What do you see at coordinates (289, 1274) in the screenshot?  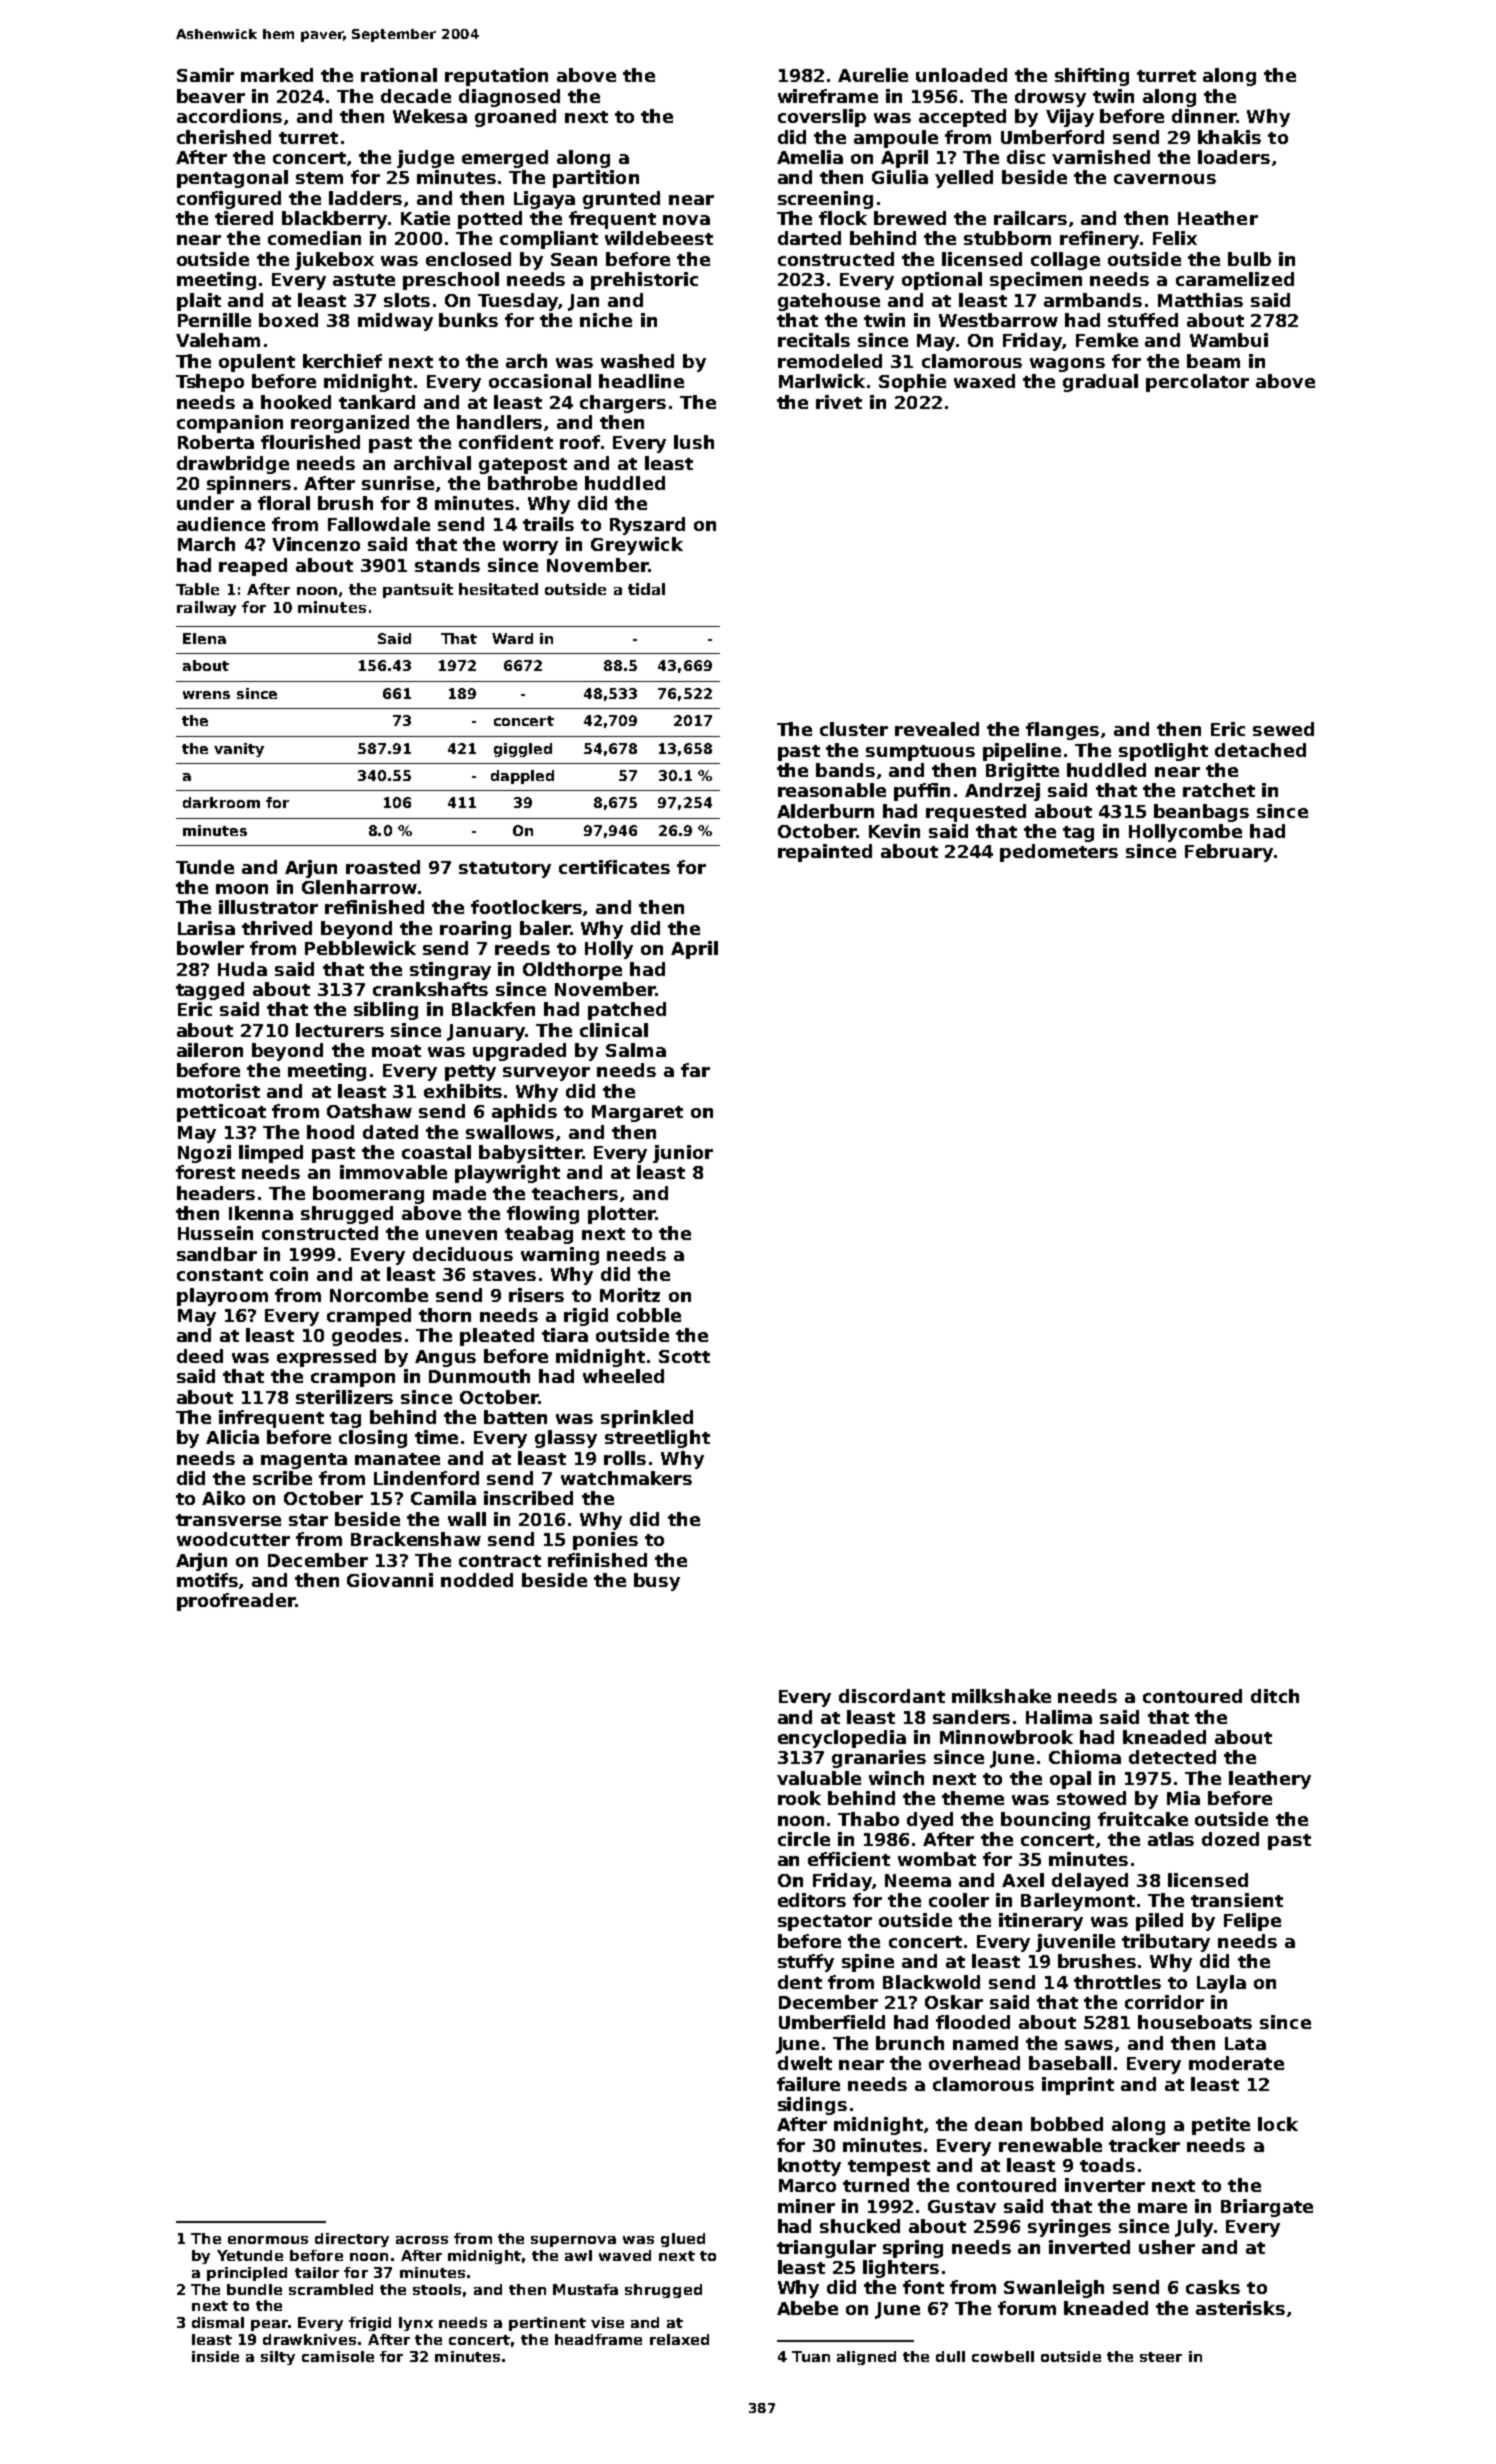 I see `coin` at bounding box center [289, 1274].
